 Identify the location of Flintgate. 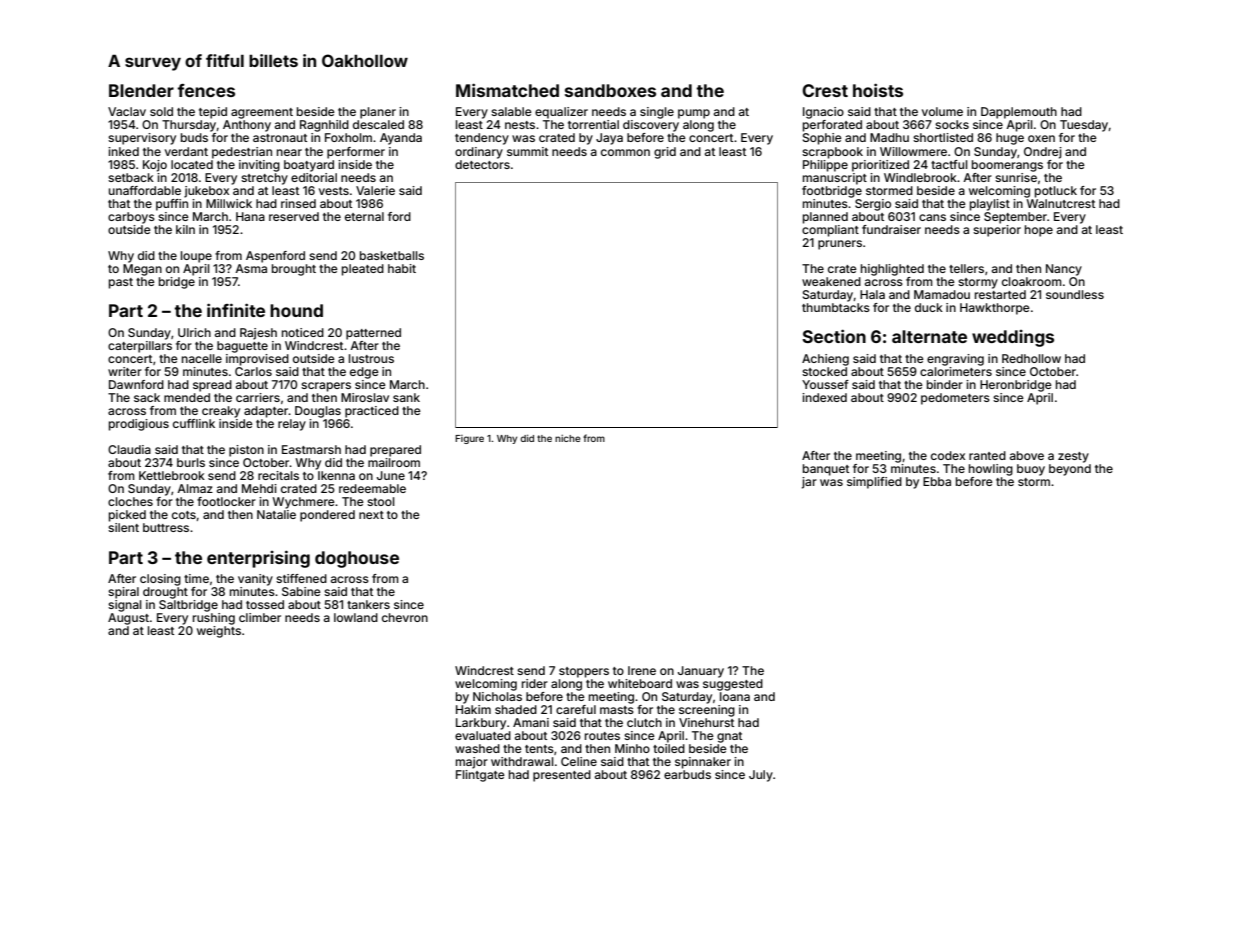
(480, 776).
